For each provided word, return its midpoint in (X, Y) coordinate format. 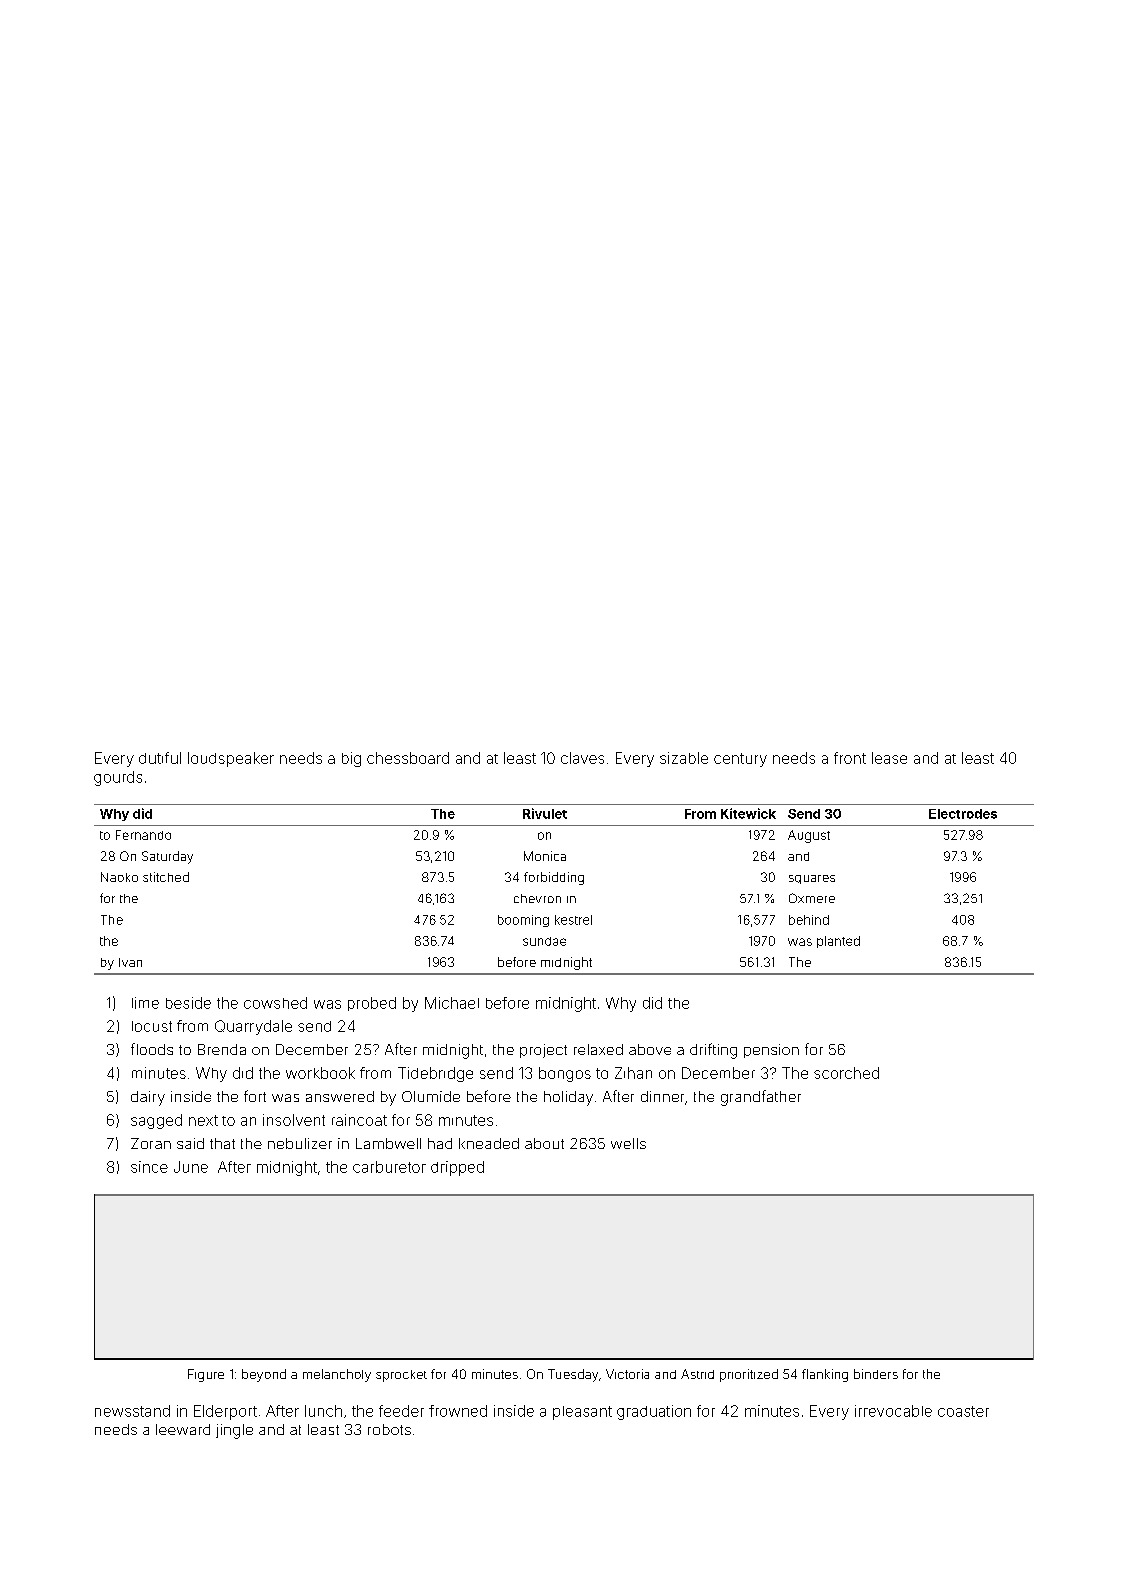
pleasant (582, 1413)
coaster (963, 1411)
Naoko (119, 877)
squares (812, 879)
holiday (568, 1098)
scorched (846, 1073)
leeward (183, 1429)
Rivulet (545, 813)
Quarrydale (253, 1027)
